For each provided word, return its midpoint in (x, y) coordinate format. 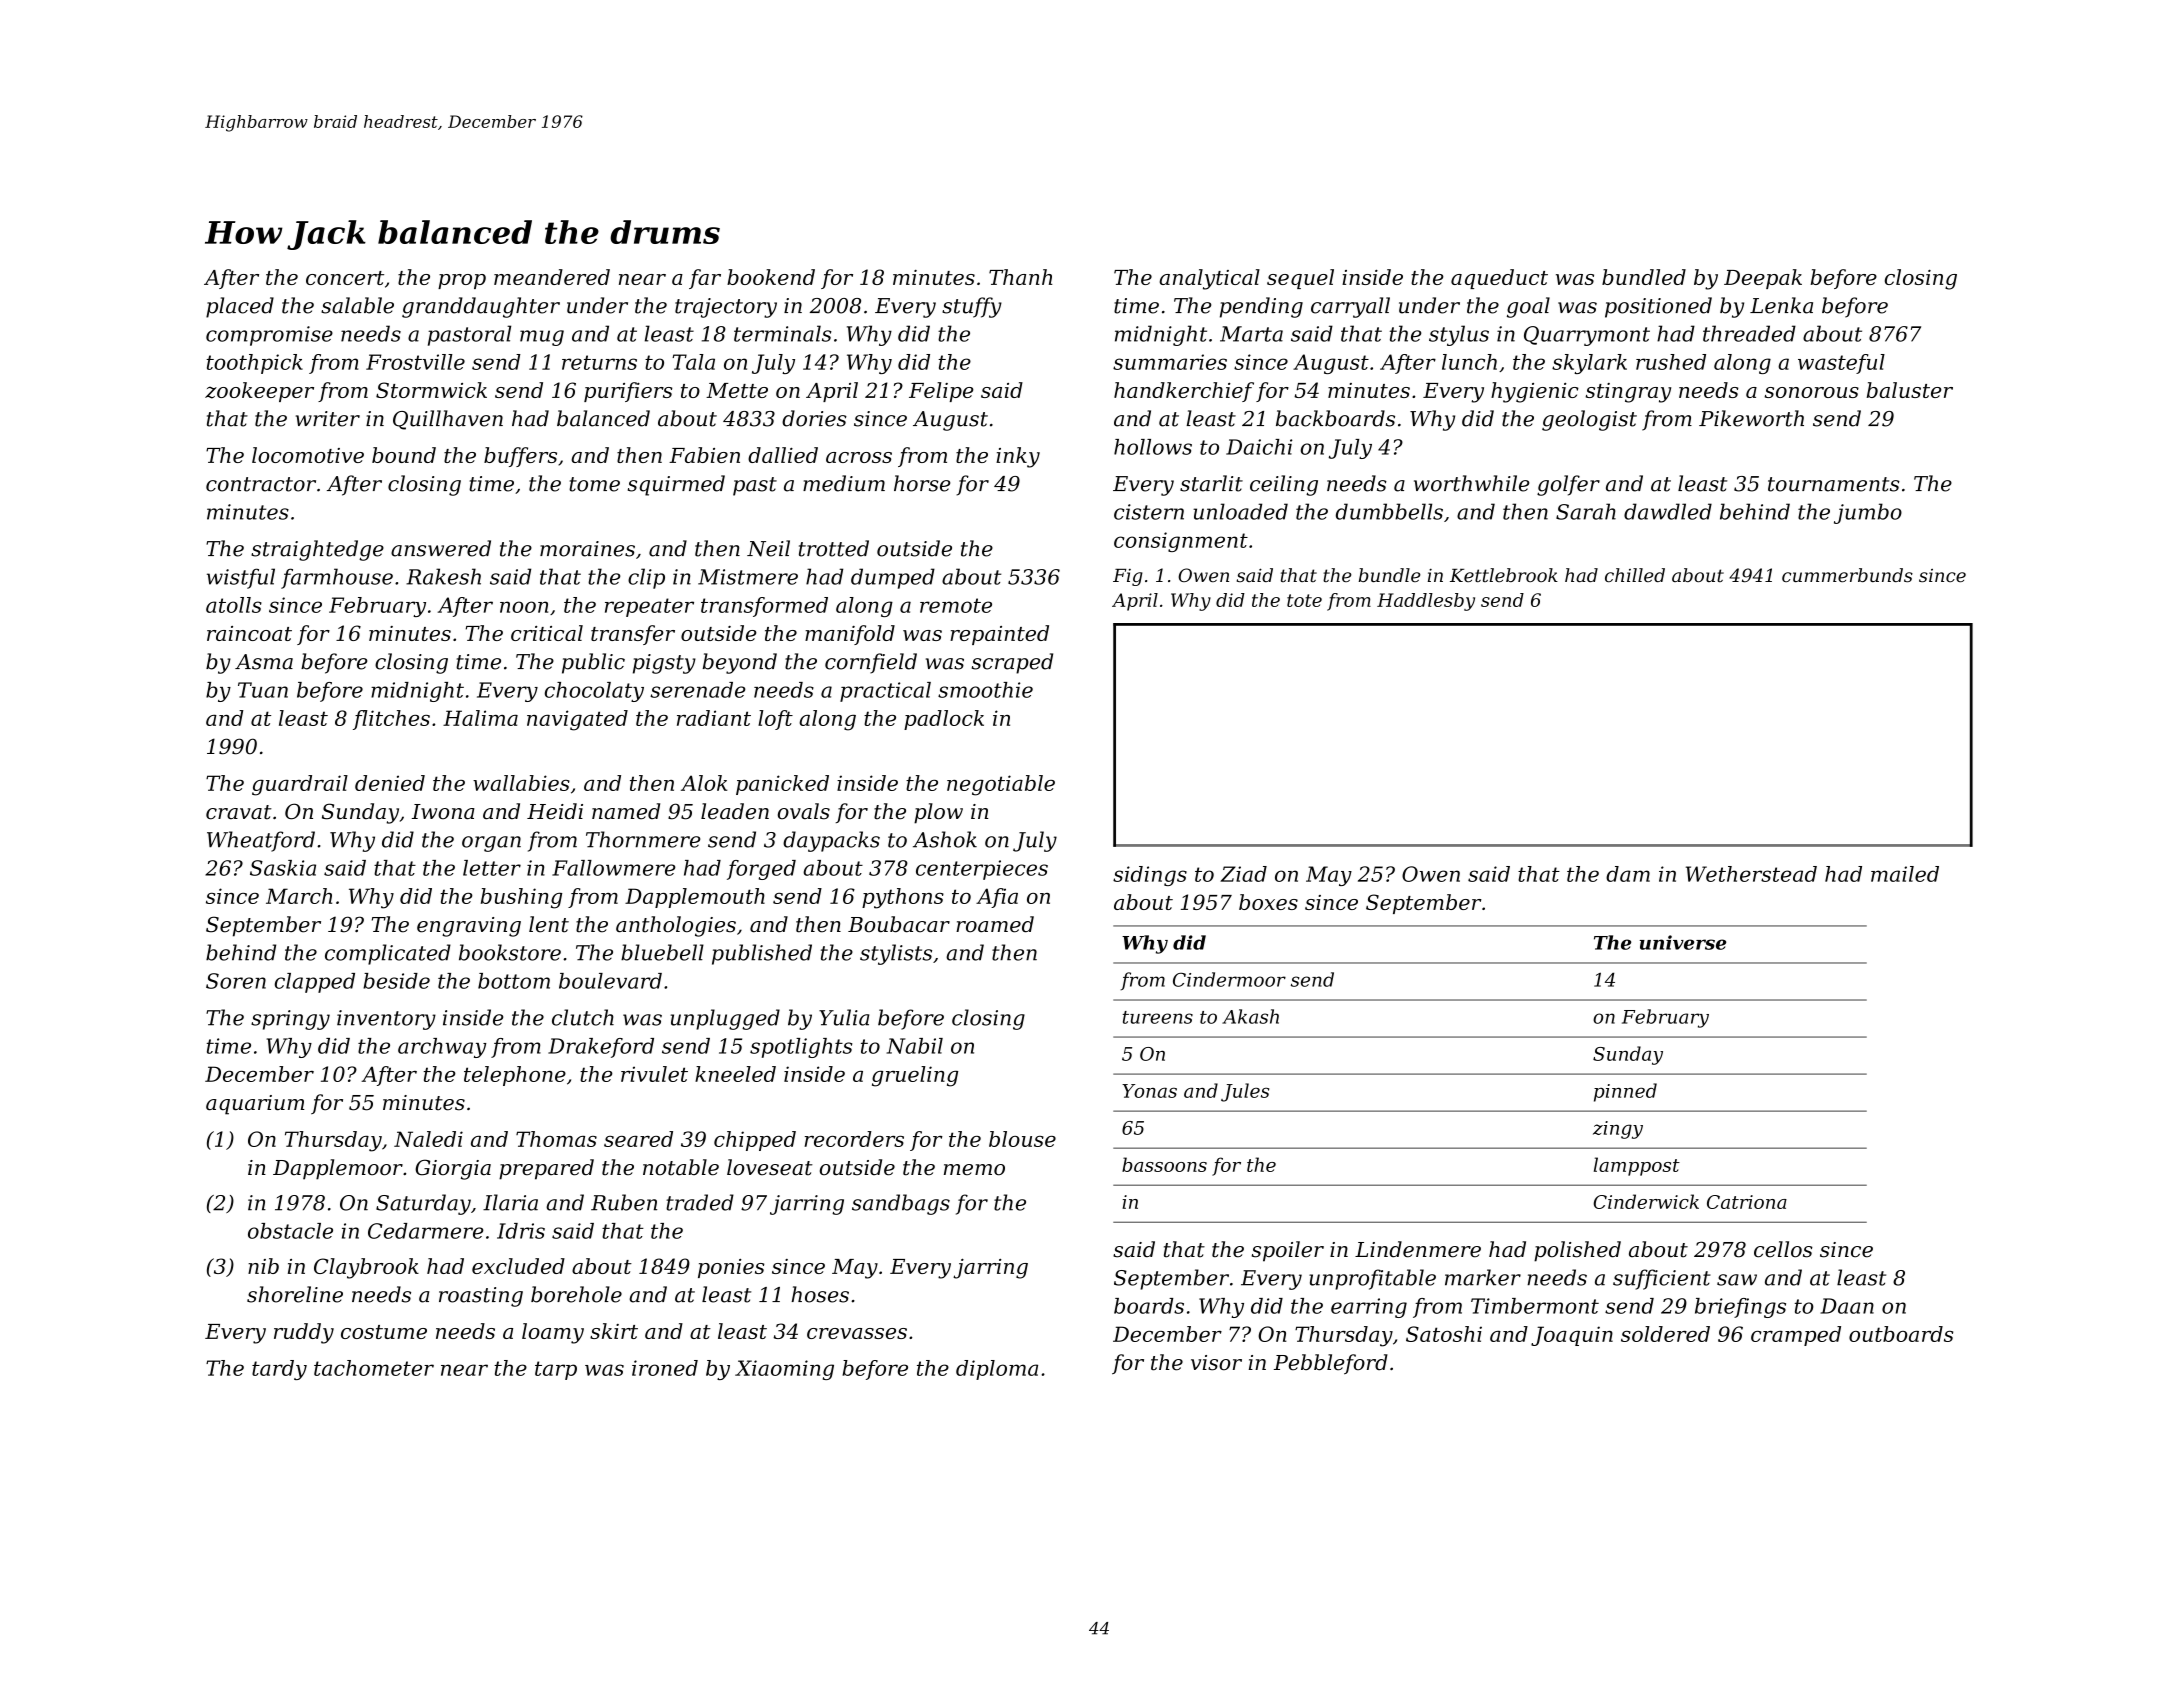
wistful (241, 578)
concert (345, 278)
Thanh (1020, 277)
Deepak (1763, 279)
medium (844, 483)
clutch (583, 1017)
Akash (1250, 1016)
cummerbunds (1847, 575)
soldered (1665, 1334)
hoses (820, 1294)
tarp (556, 1370)
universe (1683, 942)
